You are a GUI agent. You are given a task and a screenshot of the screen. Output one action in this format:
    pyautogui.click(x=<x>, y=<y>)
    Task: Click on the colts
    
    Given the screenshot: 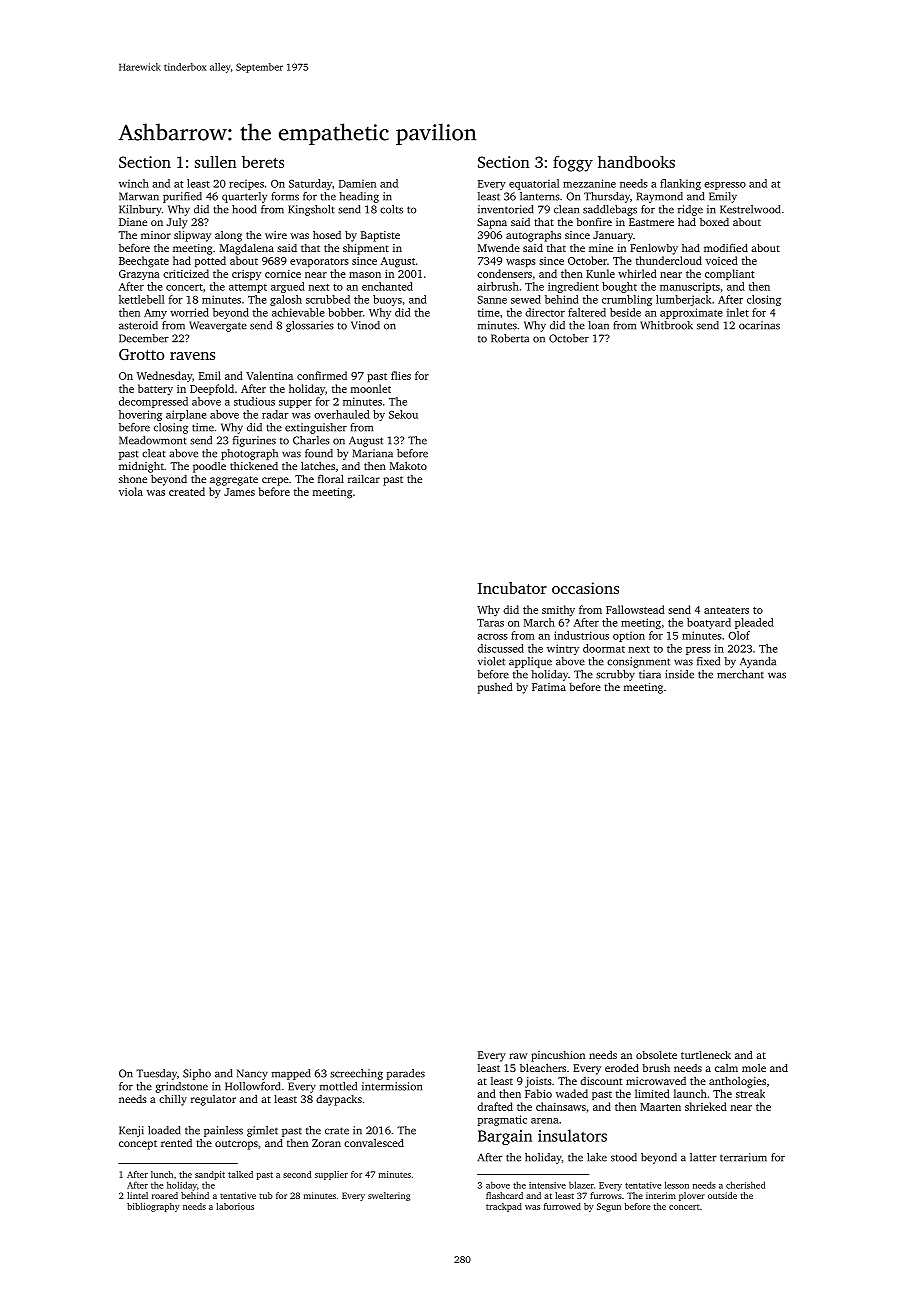 What is the action you would take?
    pyautogui.click(x=391, y=209)
